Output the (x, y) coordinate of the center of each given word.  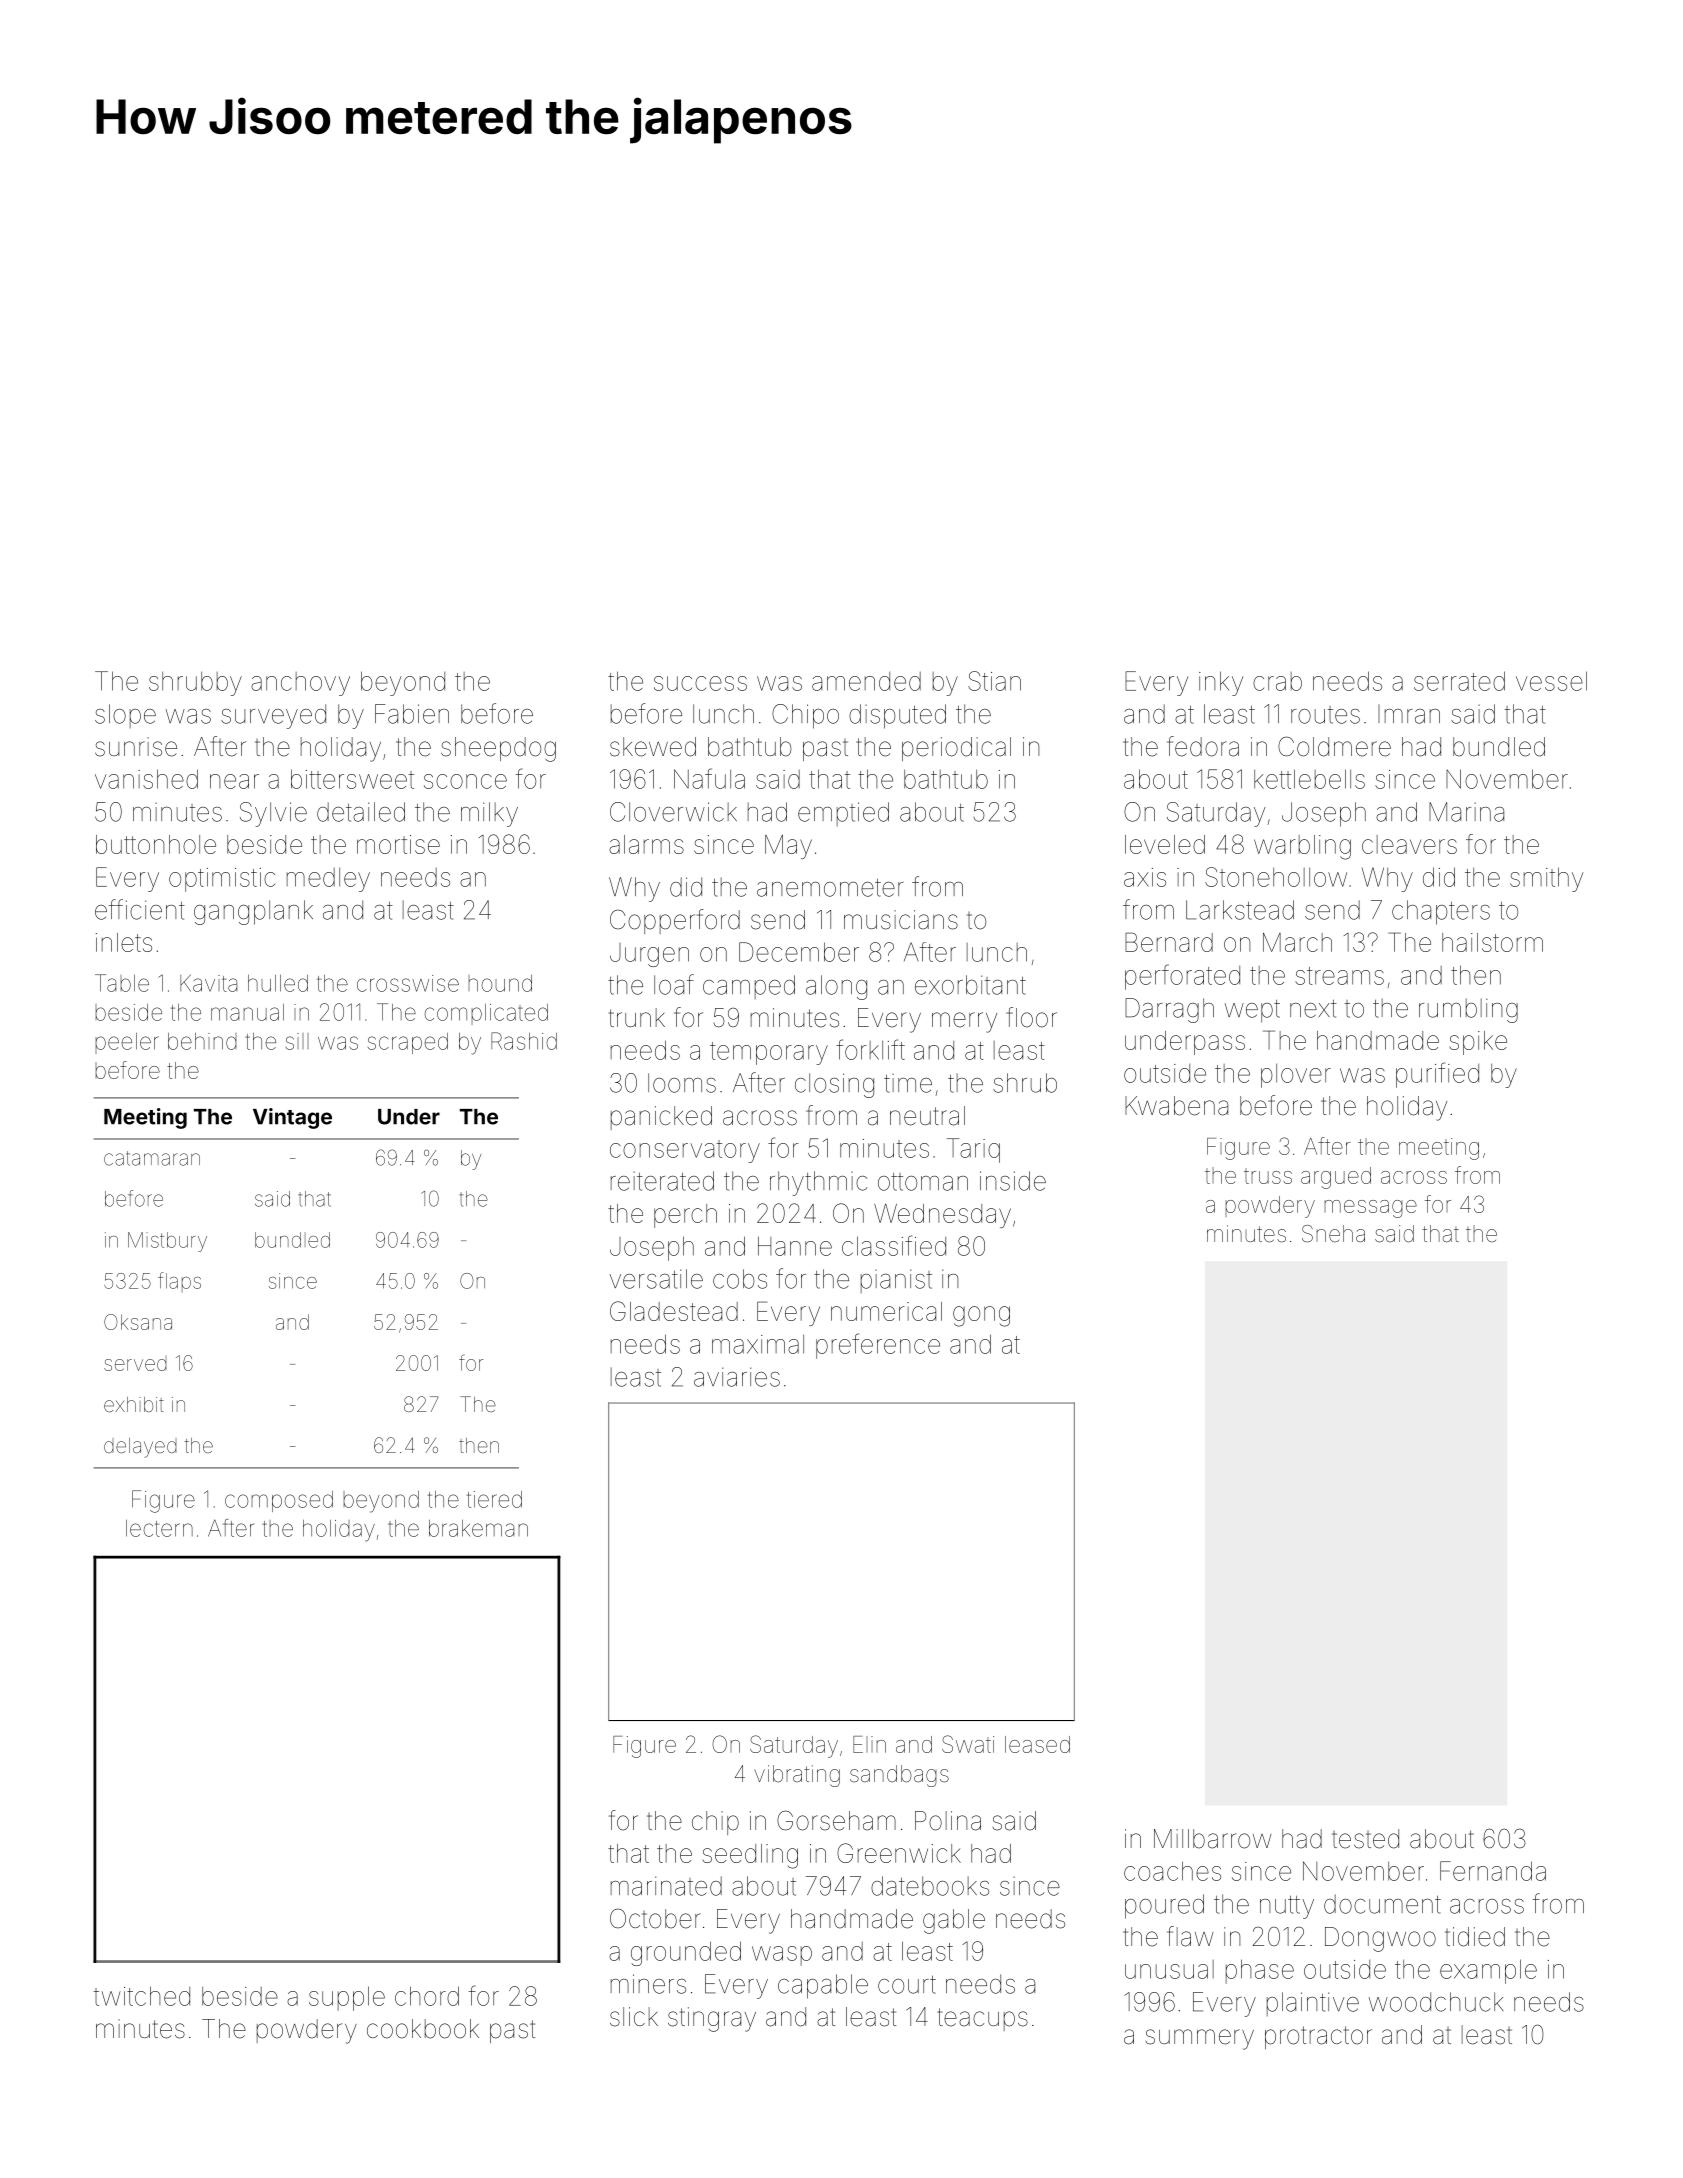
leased (1037, 1744)
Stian (994, 681)
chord (427, 1996)
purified (1437, 1075)
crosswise (408, 983)
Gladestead (674, 1311)
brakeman (478, 1528)
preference (878, 1346)
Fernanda (1493, 1871)
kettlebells (1309, 779)
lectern (159, 1528)
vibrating (797, 1776)
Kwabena (1176, 1106)
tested (1365, 1839)
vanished (146, 779)
